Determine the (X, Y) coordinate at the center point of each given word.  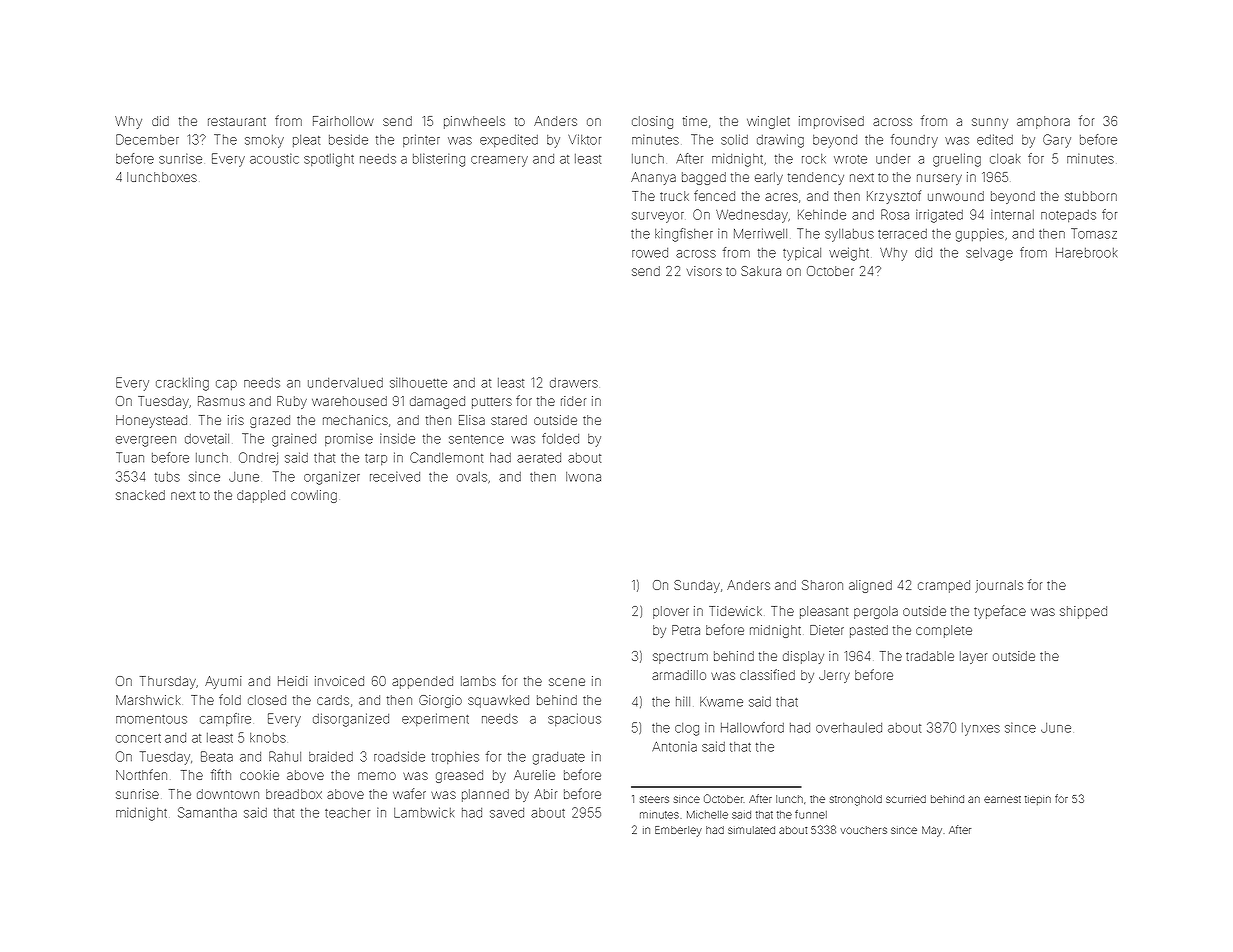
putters (492, 403)
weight (849, 254)
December (147, 139)
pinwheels (474, 122)
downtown (228, 794)
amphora (1043, 122)
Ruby (292, 402)
